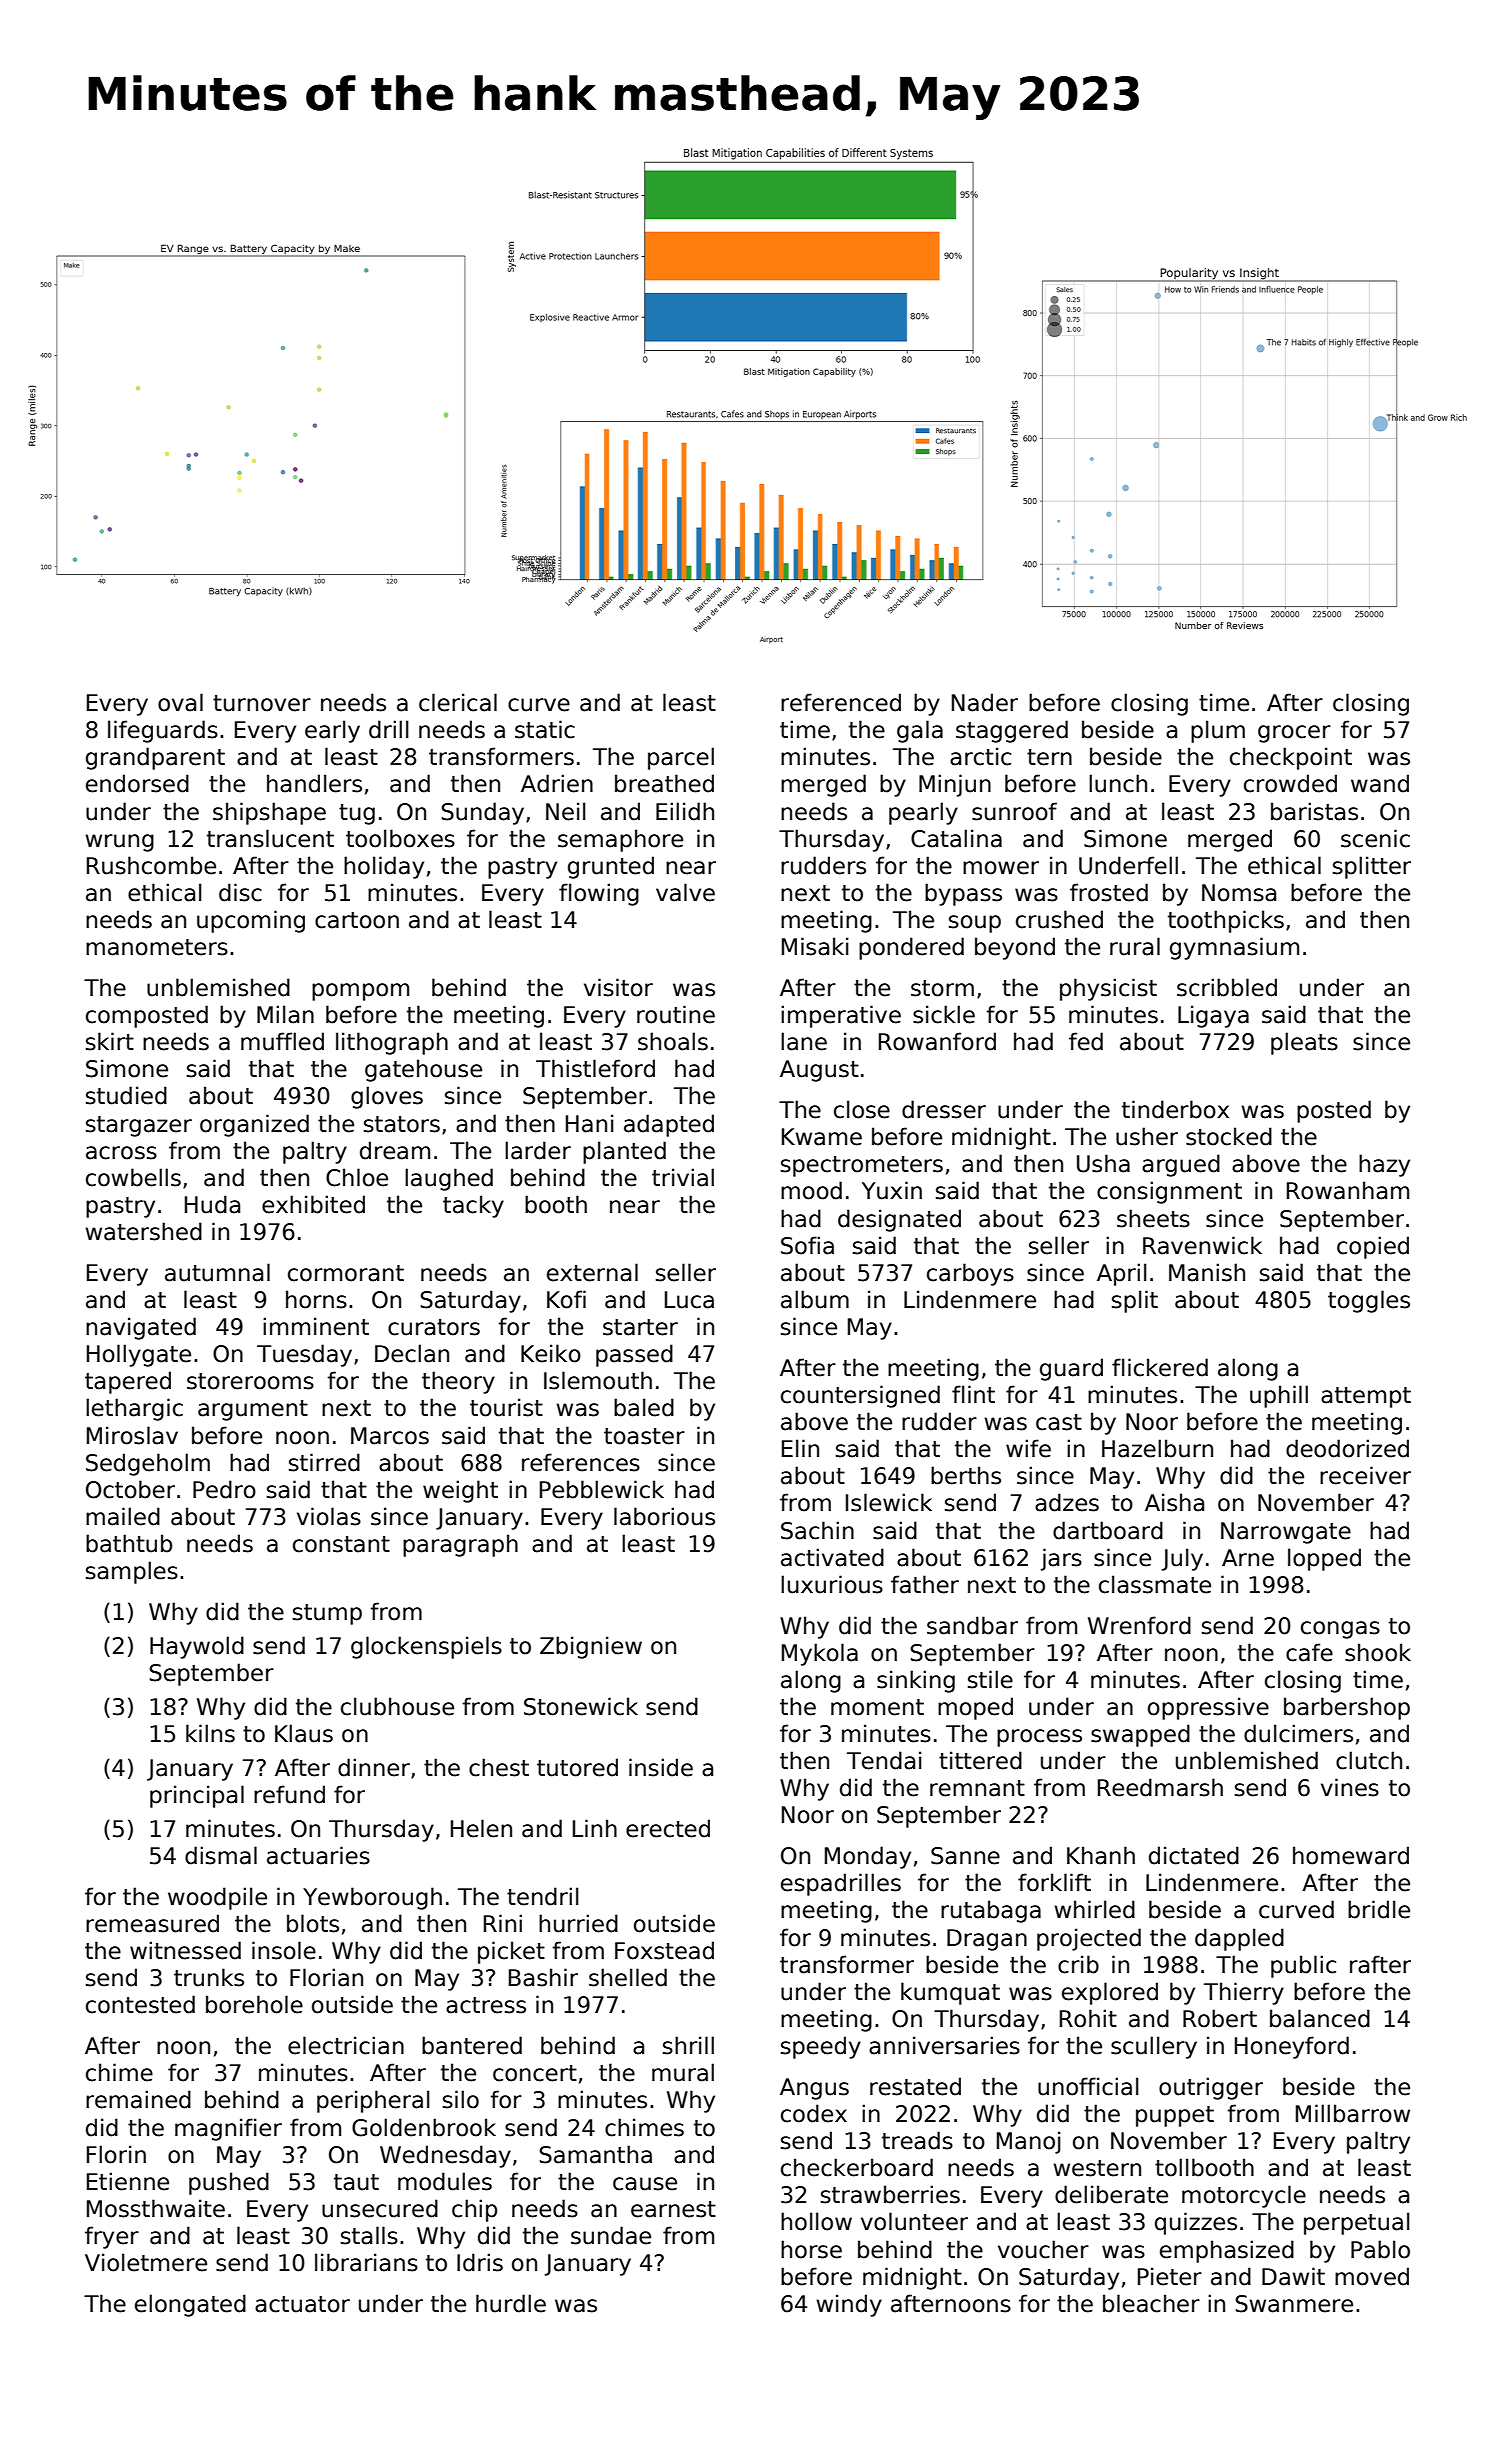 The width and height of the screenshot is (1496, 2464). What do you see at coordinates (180, 702) in the screenshot?
I see `oval` at bounding box center [180, 702].
